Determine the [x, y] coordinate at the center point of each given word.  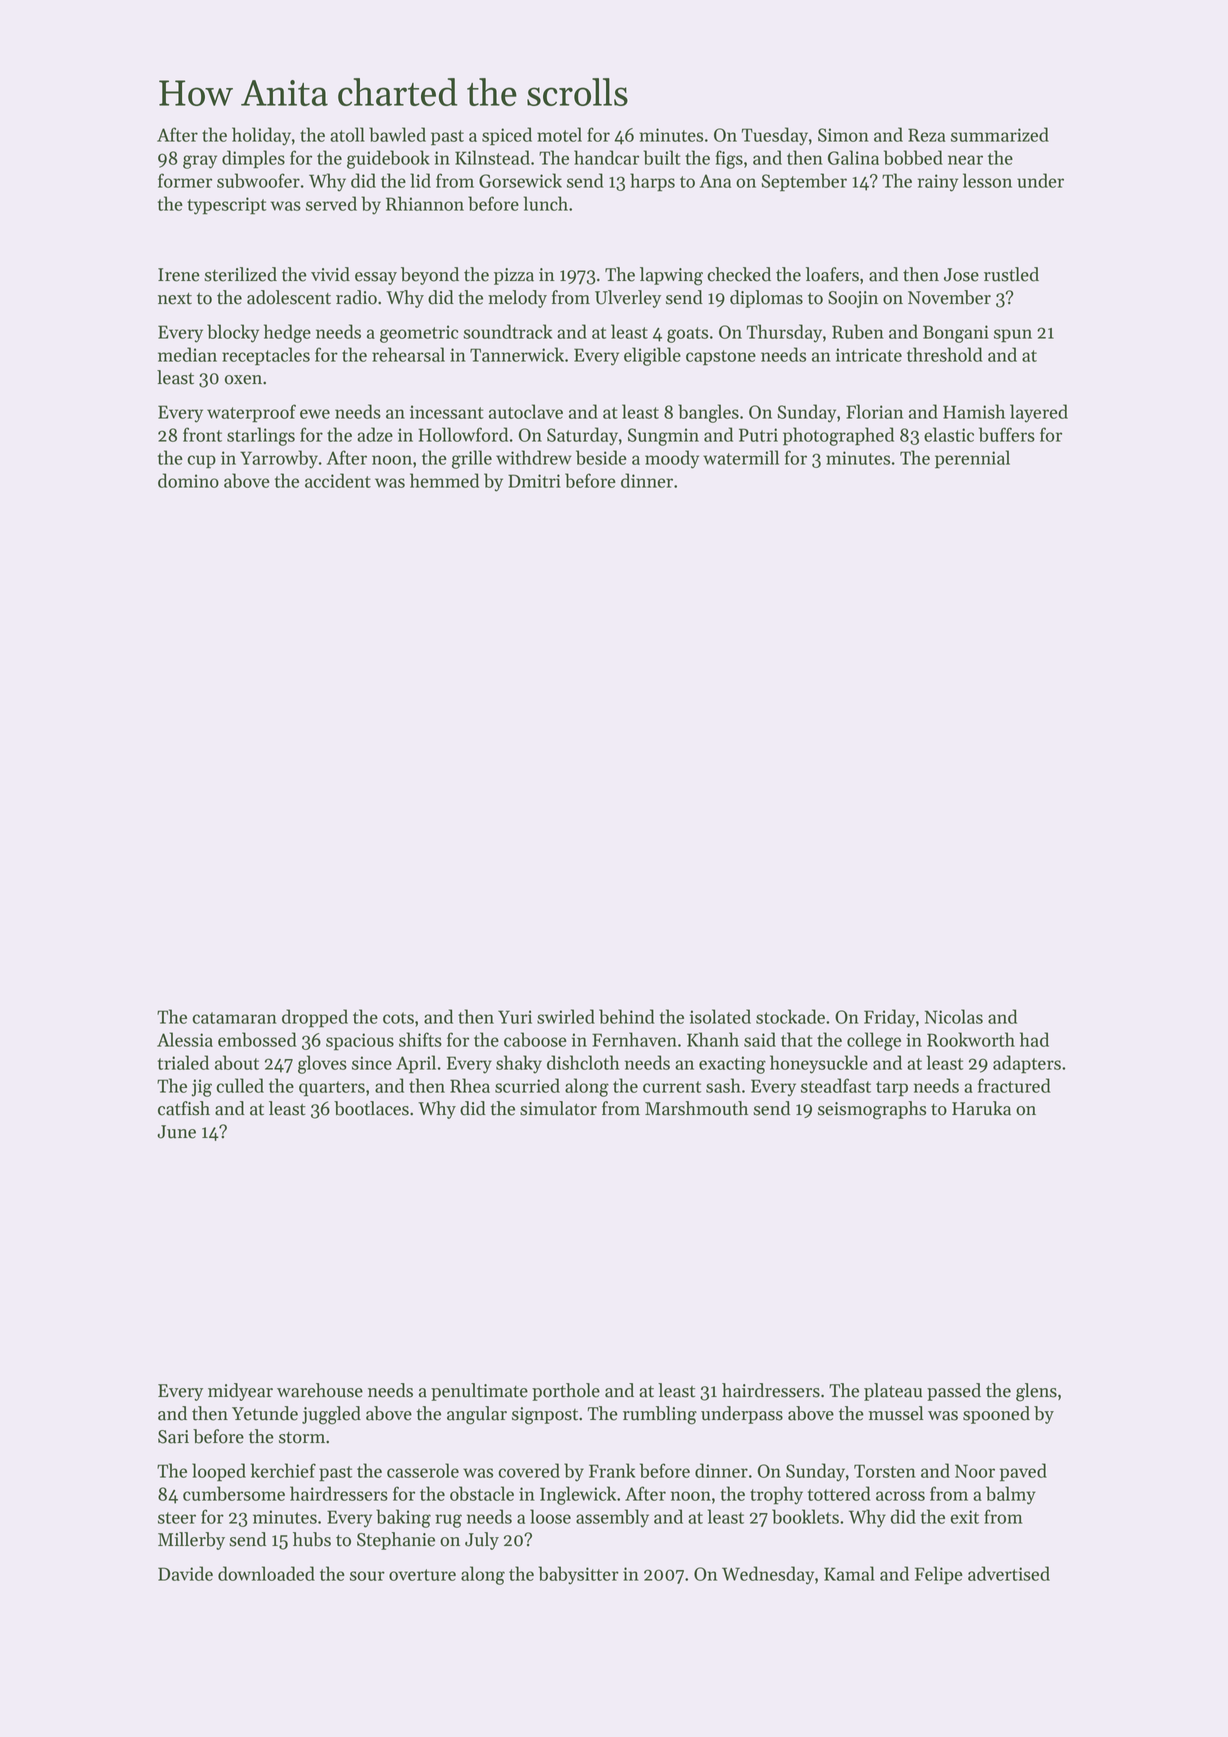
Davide [185, 1573]
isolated [720, 1016]
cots [398, 1018]
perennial [972, 459]
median [187, 354]
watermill [741, 457]
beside [601, 457]
